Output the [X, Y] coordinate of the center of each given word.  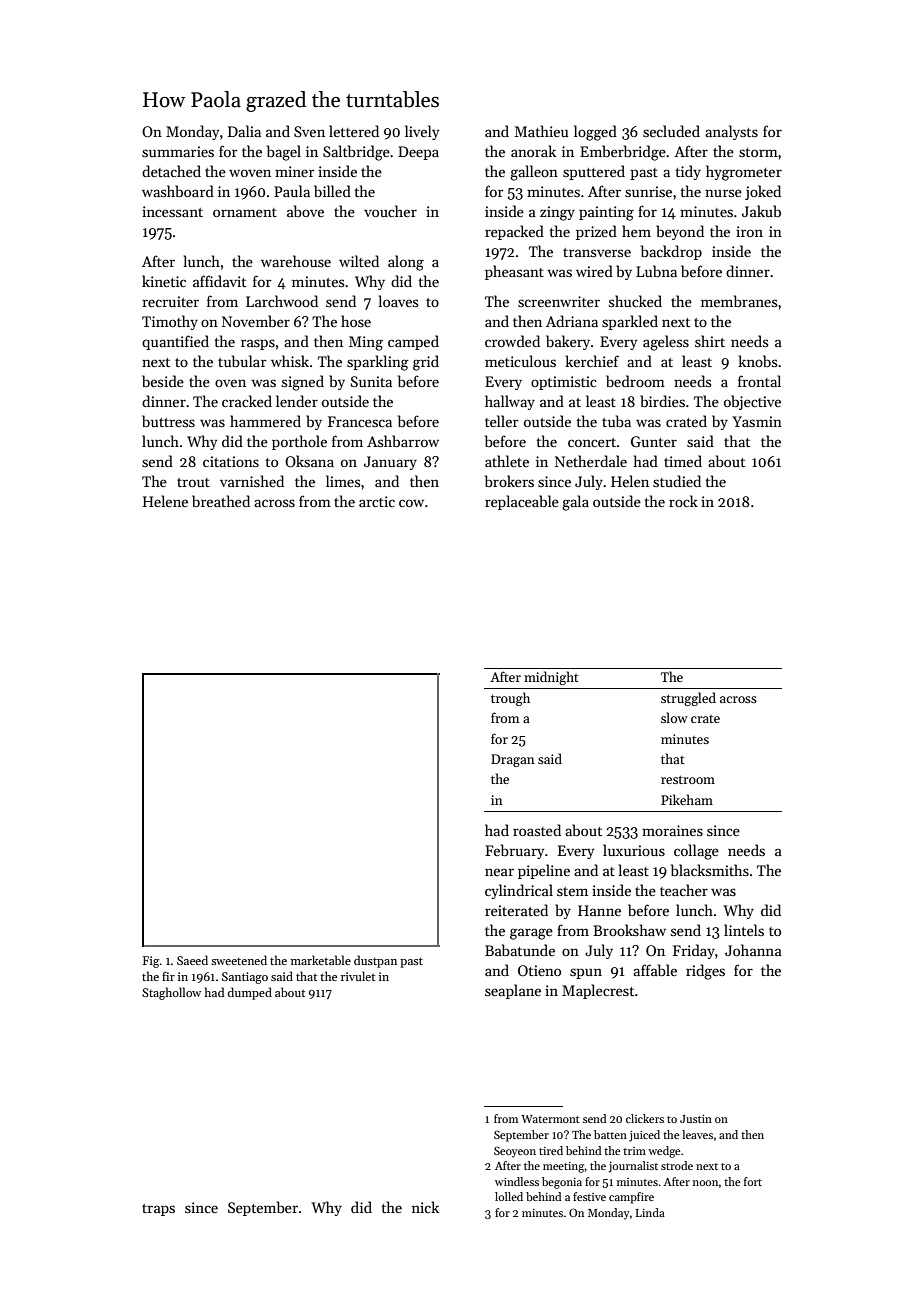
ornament [245, 212]
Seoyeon [515, 1152]
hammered [265, 421]
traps [158, 1210]
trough [510, 699]
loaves [398, 301]
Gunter [654, 441]
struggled [688, 699]
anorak [533, 151]
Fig [151, 962]
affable [655, 970]
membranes [739, 301]
